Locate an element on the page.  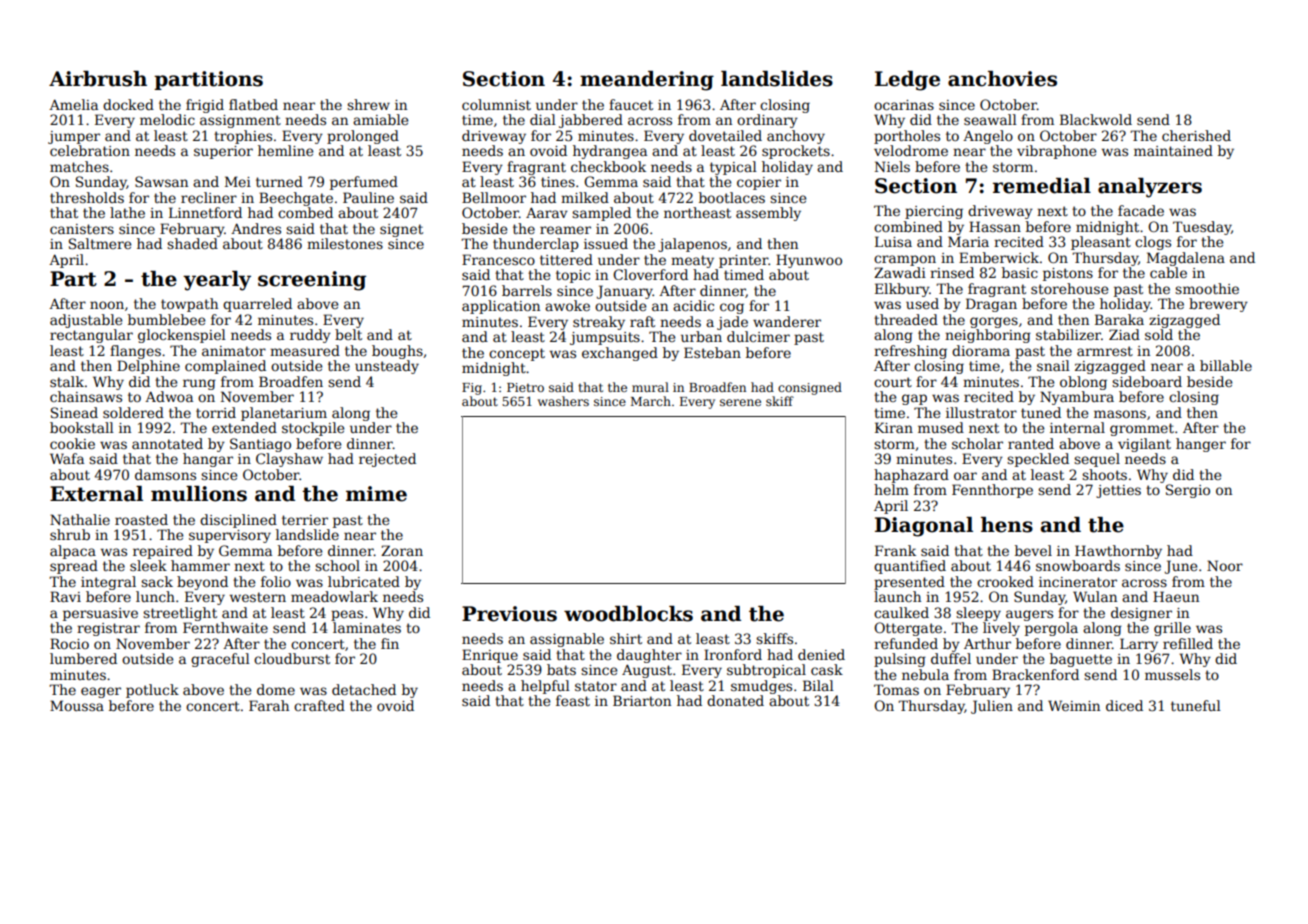
concept is located at coordinates (517, 354).
